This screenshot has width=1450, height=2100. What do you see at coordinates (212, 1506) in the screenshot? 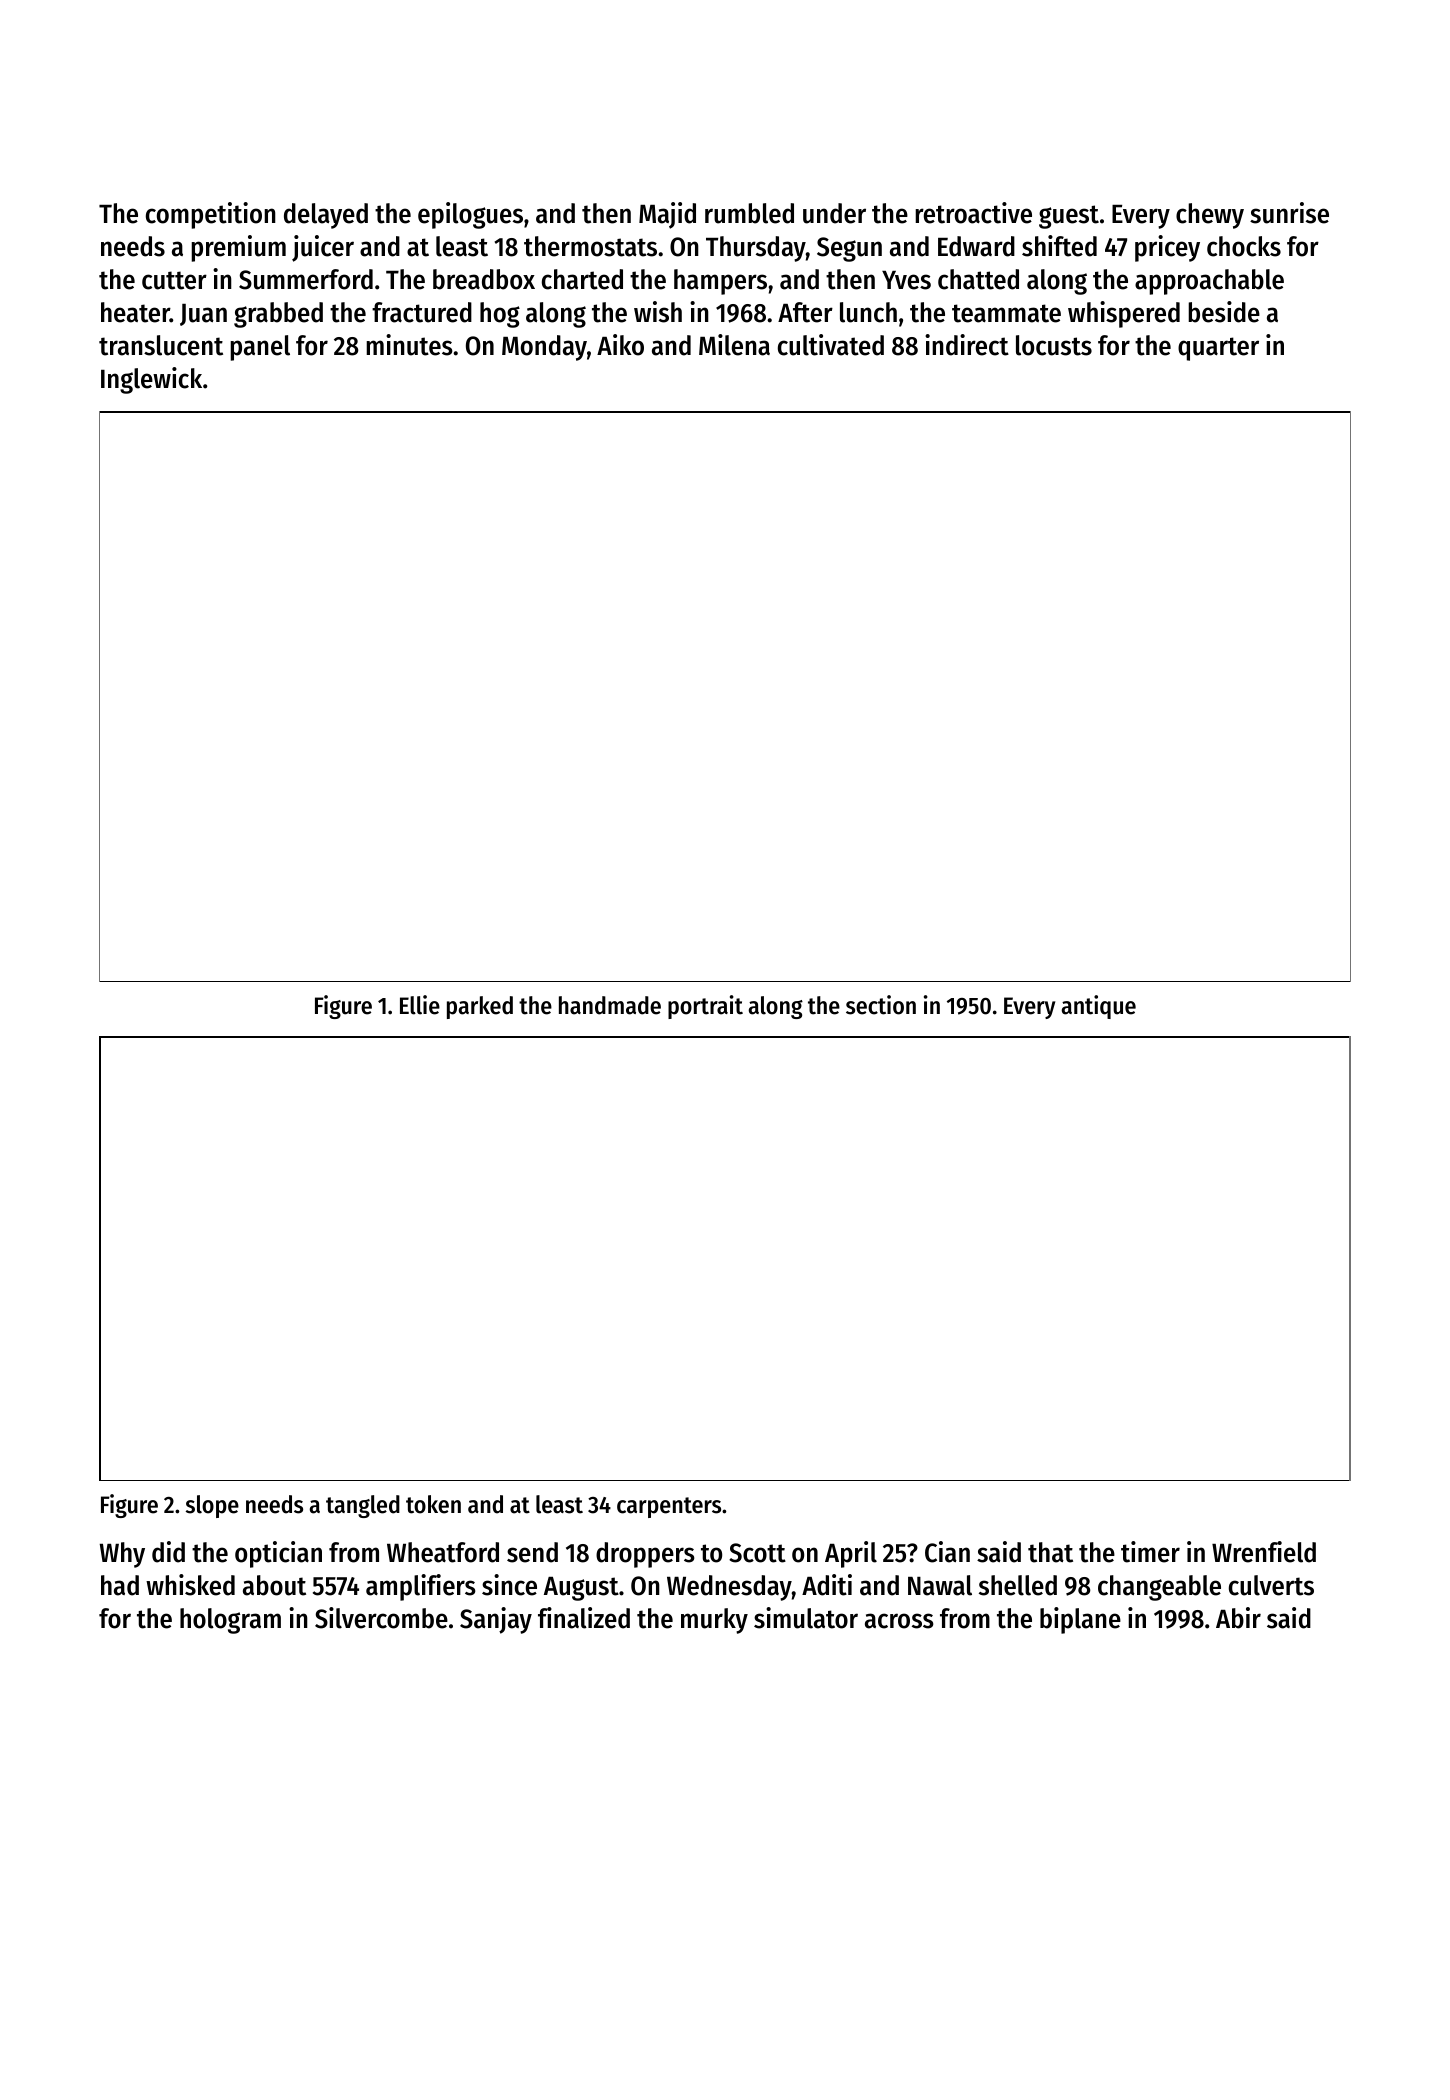
I see `slope` at bounding box center [212, 1506].
